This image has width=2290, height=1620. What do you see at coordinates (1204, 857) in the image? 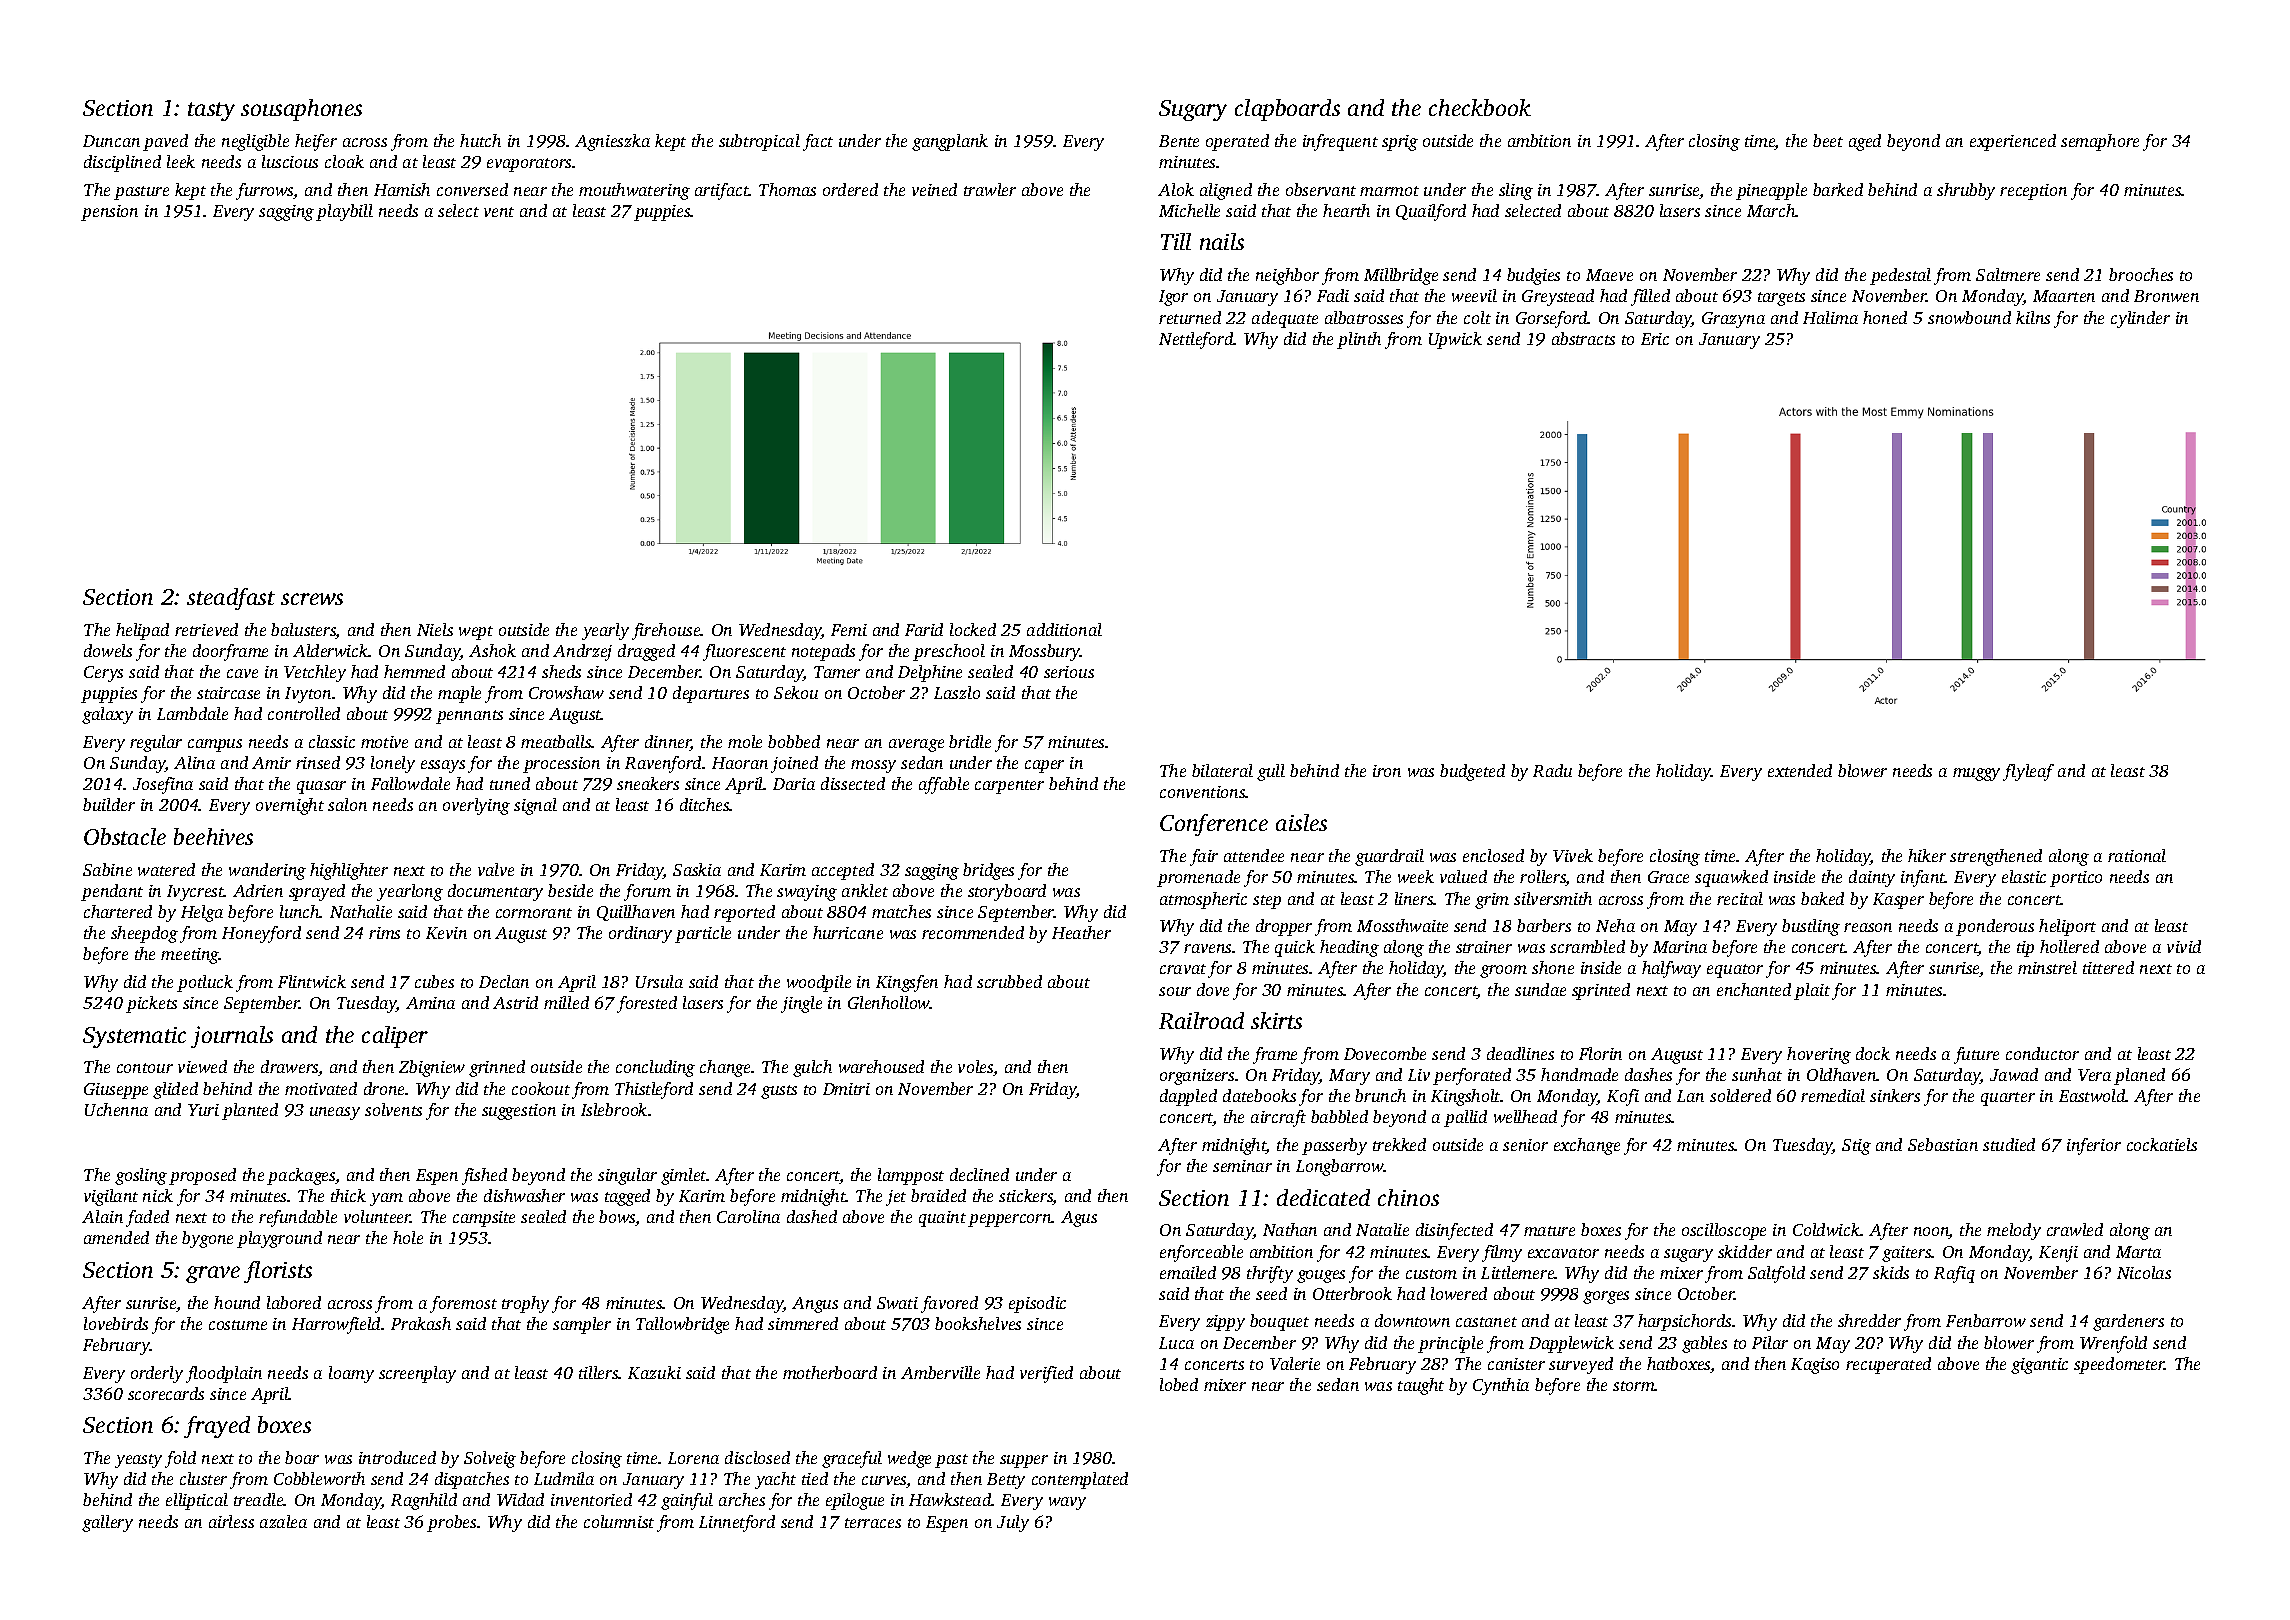
I see `fair` at bounding box center [1204, 857].
